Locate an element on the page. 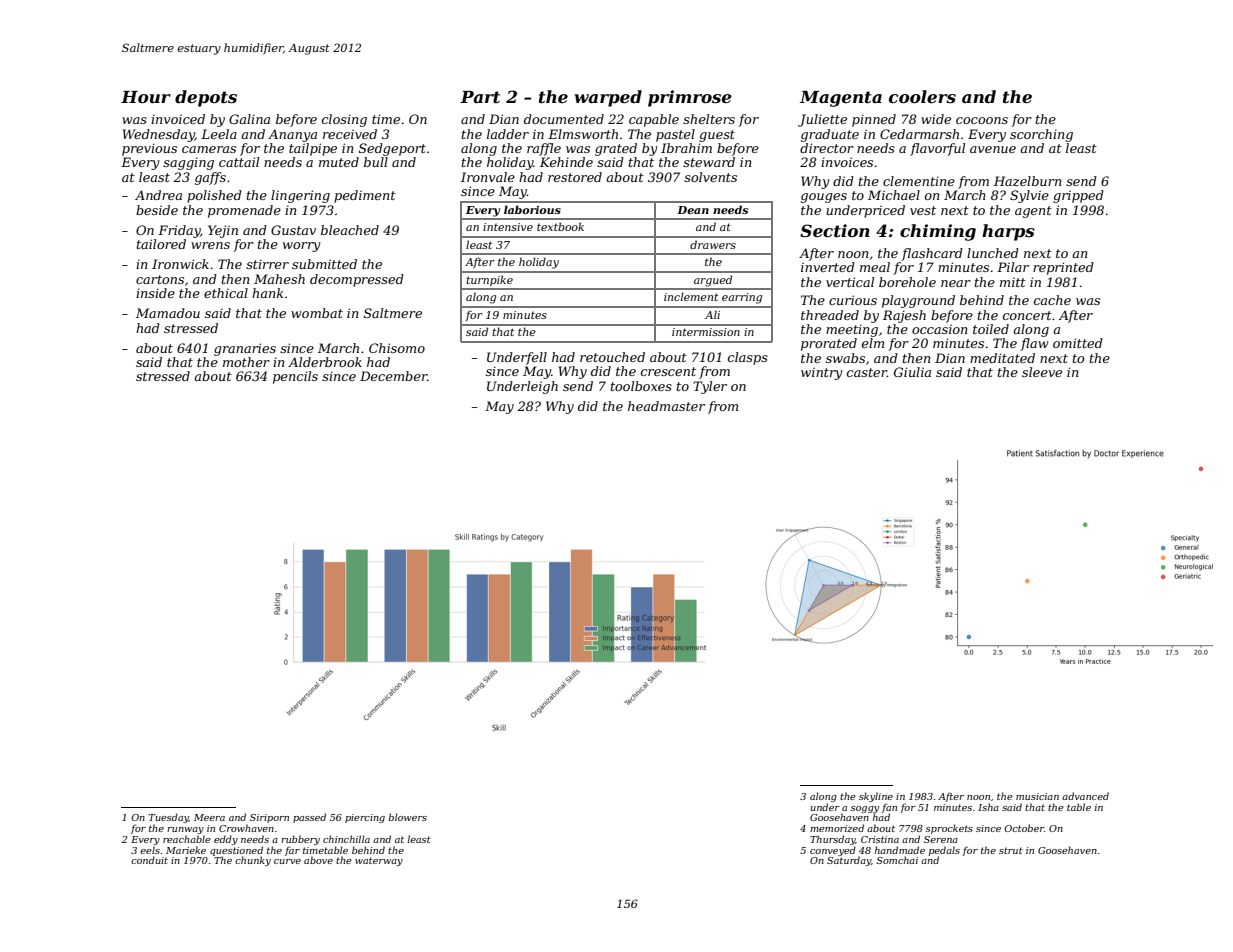 The height and width of the page is (952, 1233). sleeve is located at coordinates (1042, 372).
